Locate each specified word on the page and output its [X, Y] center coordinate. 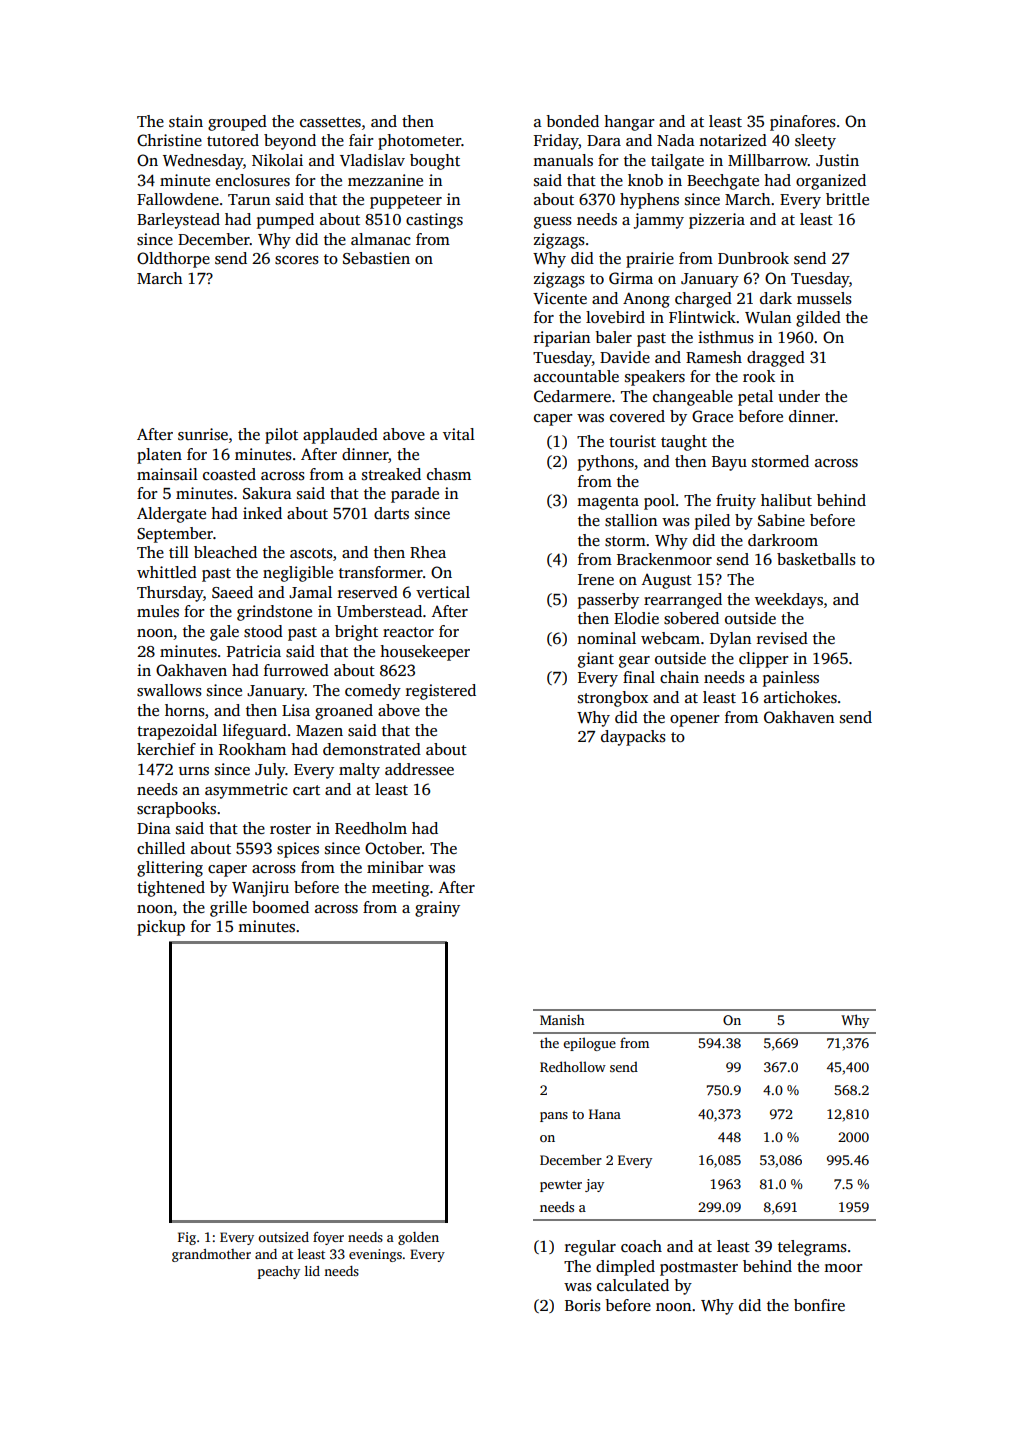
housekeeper [425, 653]
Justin [837, 160]
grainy [437, 909]
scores [297, 260]
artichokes [800, 697]
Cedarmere [572, 396]
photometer [419, 142]
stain [186, 121]
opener [694, 721]
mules [158, 611]
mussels [824, 298]
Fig [187, 1238]
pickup [161, 928]
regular [590, 1248]
